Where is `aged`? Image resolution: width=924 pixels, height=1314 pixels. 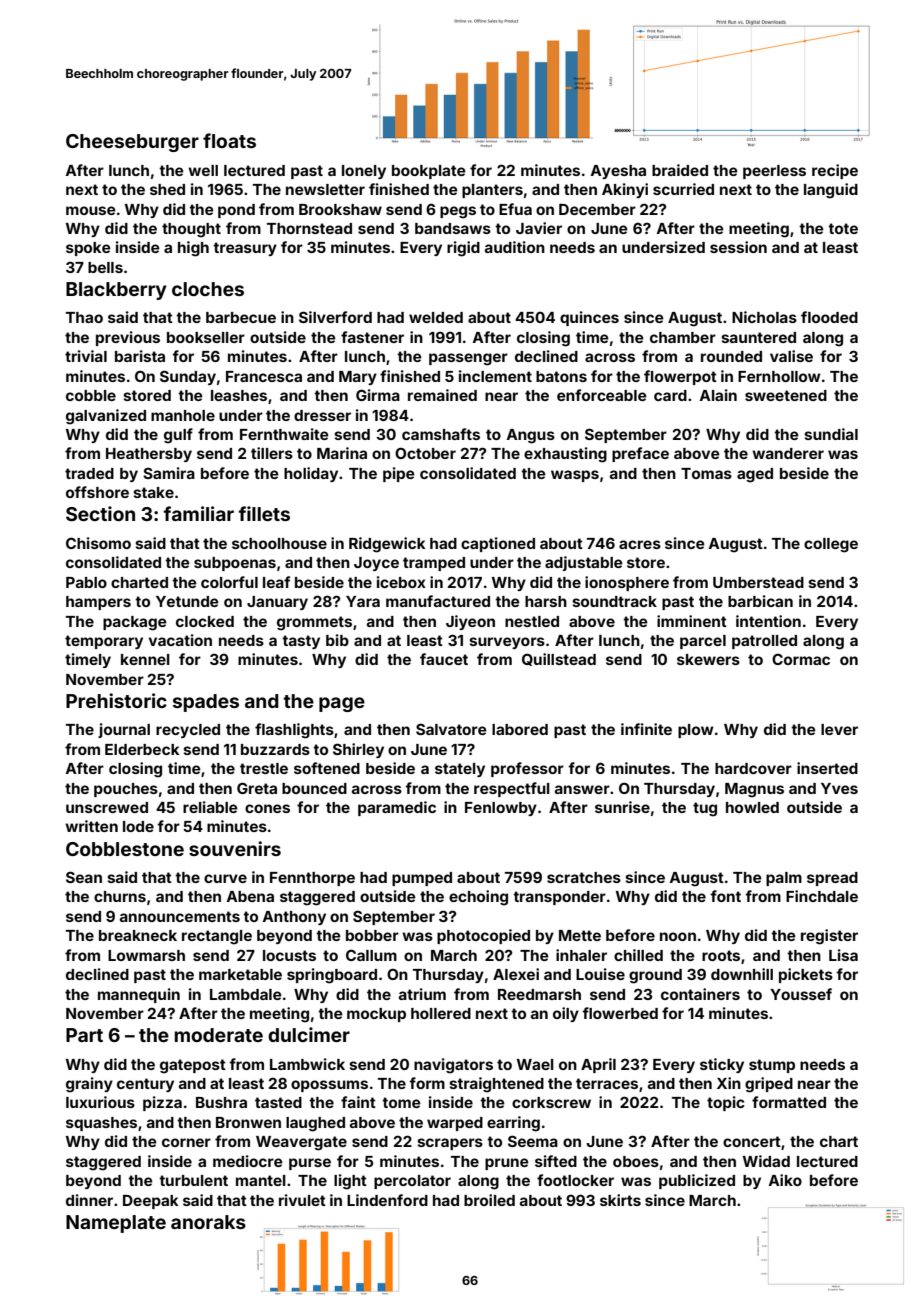
aged is located at coordinates (755, 475).
